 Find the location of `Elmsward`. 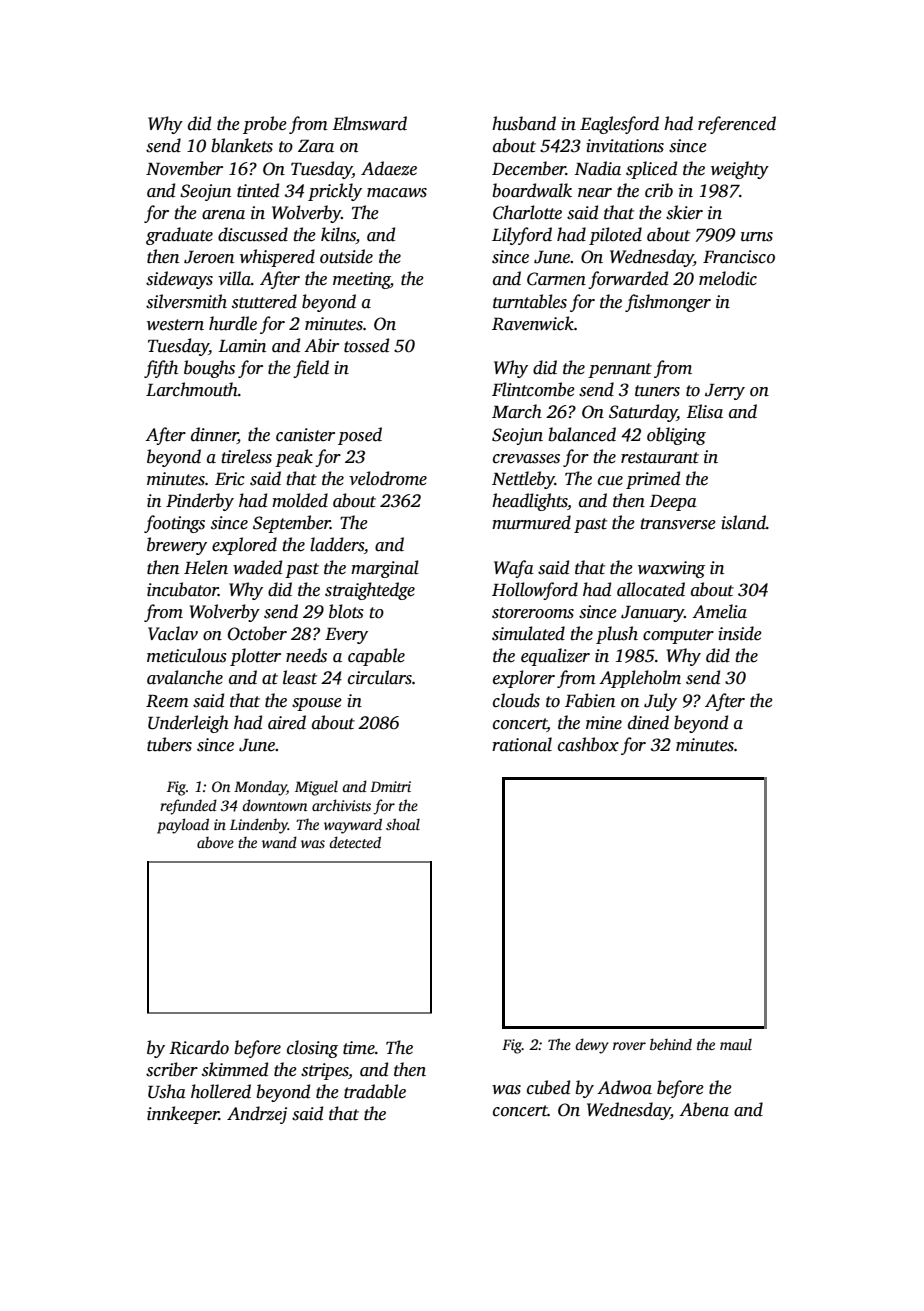

Elmsward is located at coordinates (369, 123).
